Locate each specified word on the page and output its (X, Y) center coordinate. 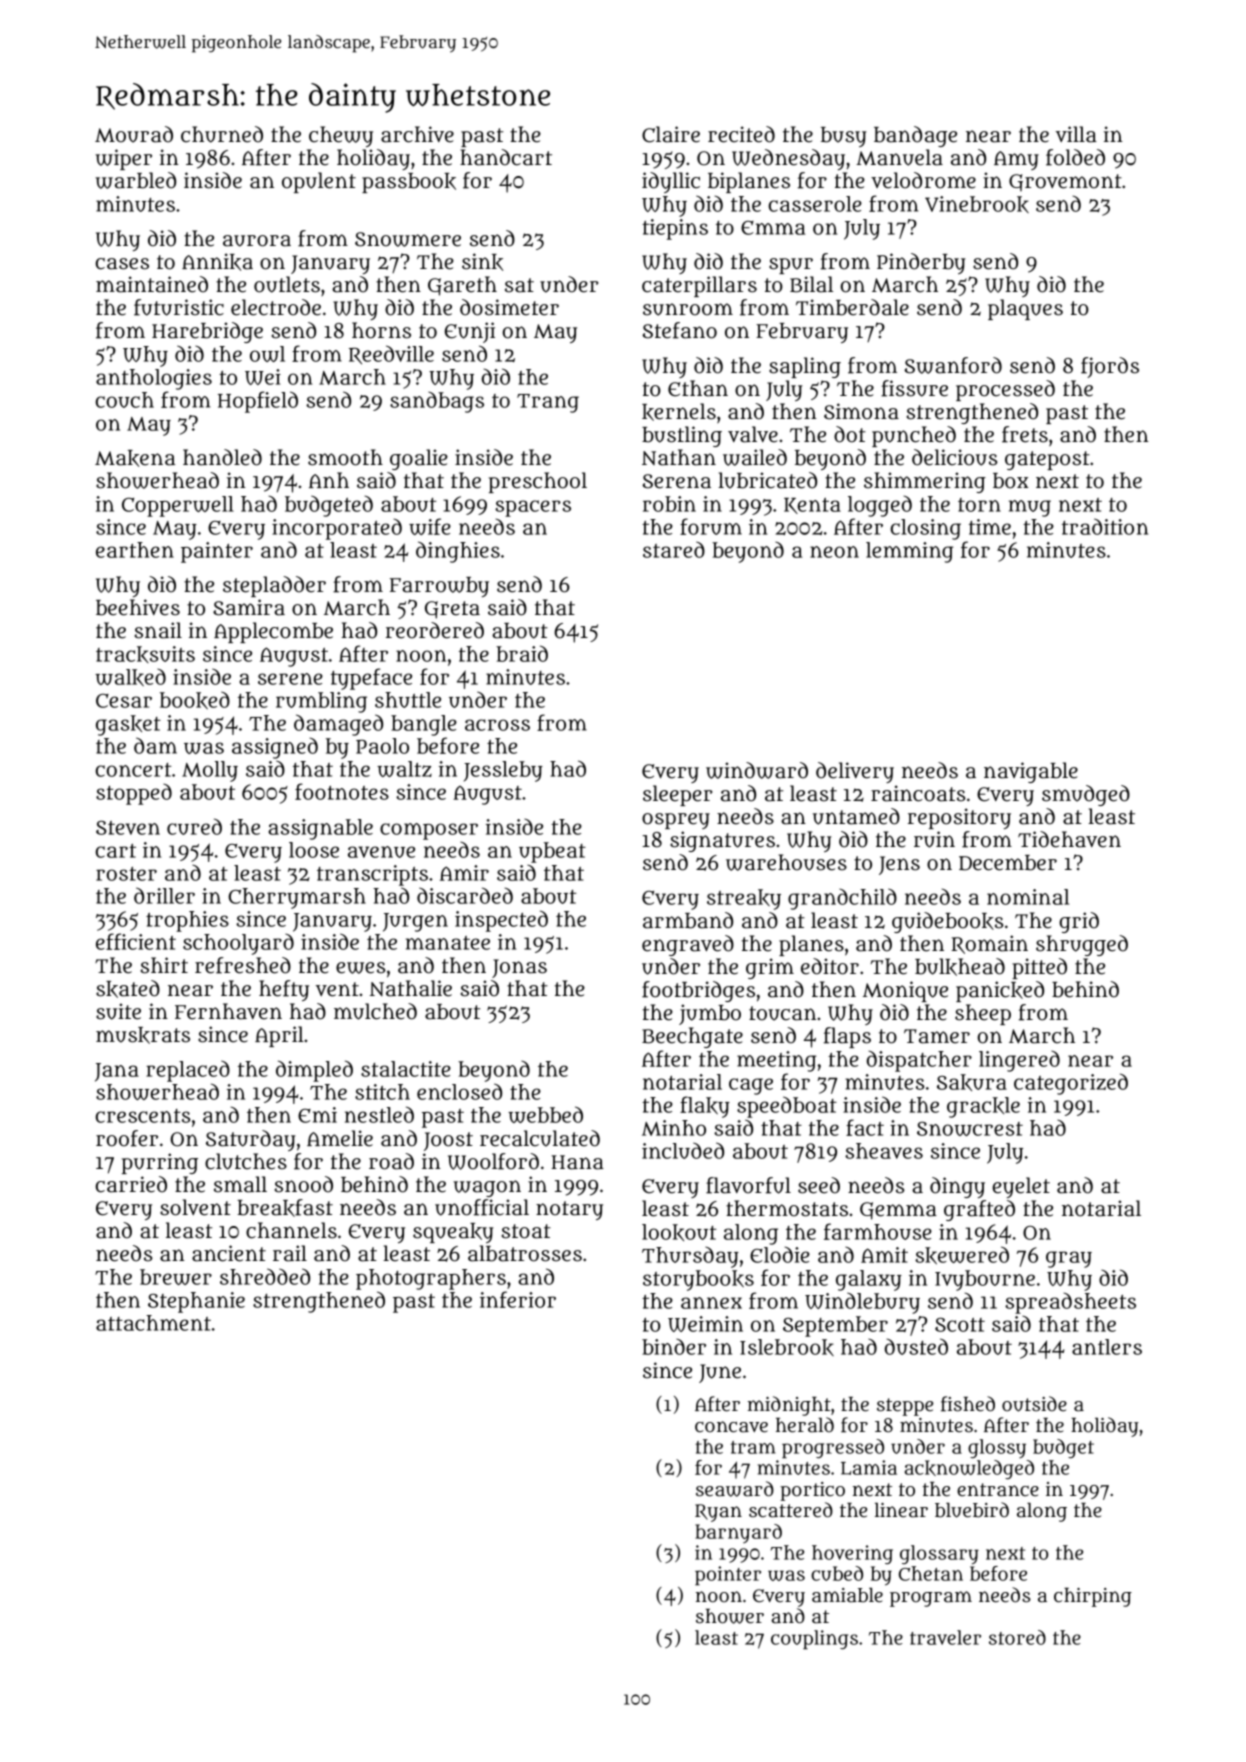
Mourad (134, 134)
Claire (671, 134)
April (279, 1036)
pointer (728, 1576)
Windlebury (862, 1303)
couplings (814, 1640)
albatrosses (525, 1253)
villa (1076, 134)
